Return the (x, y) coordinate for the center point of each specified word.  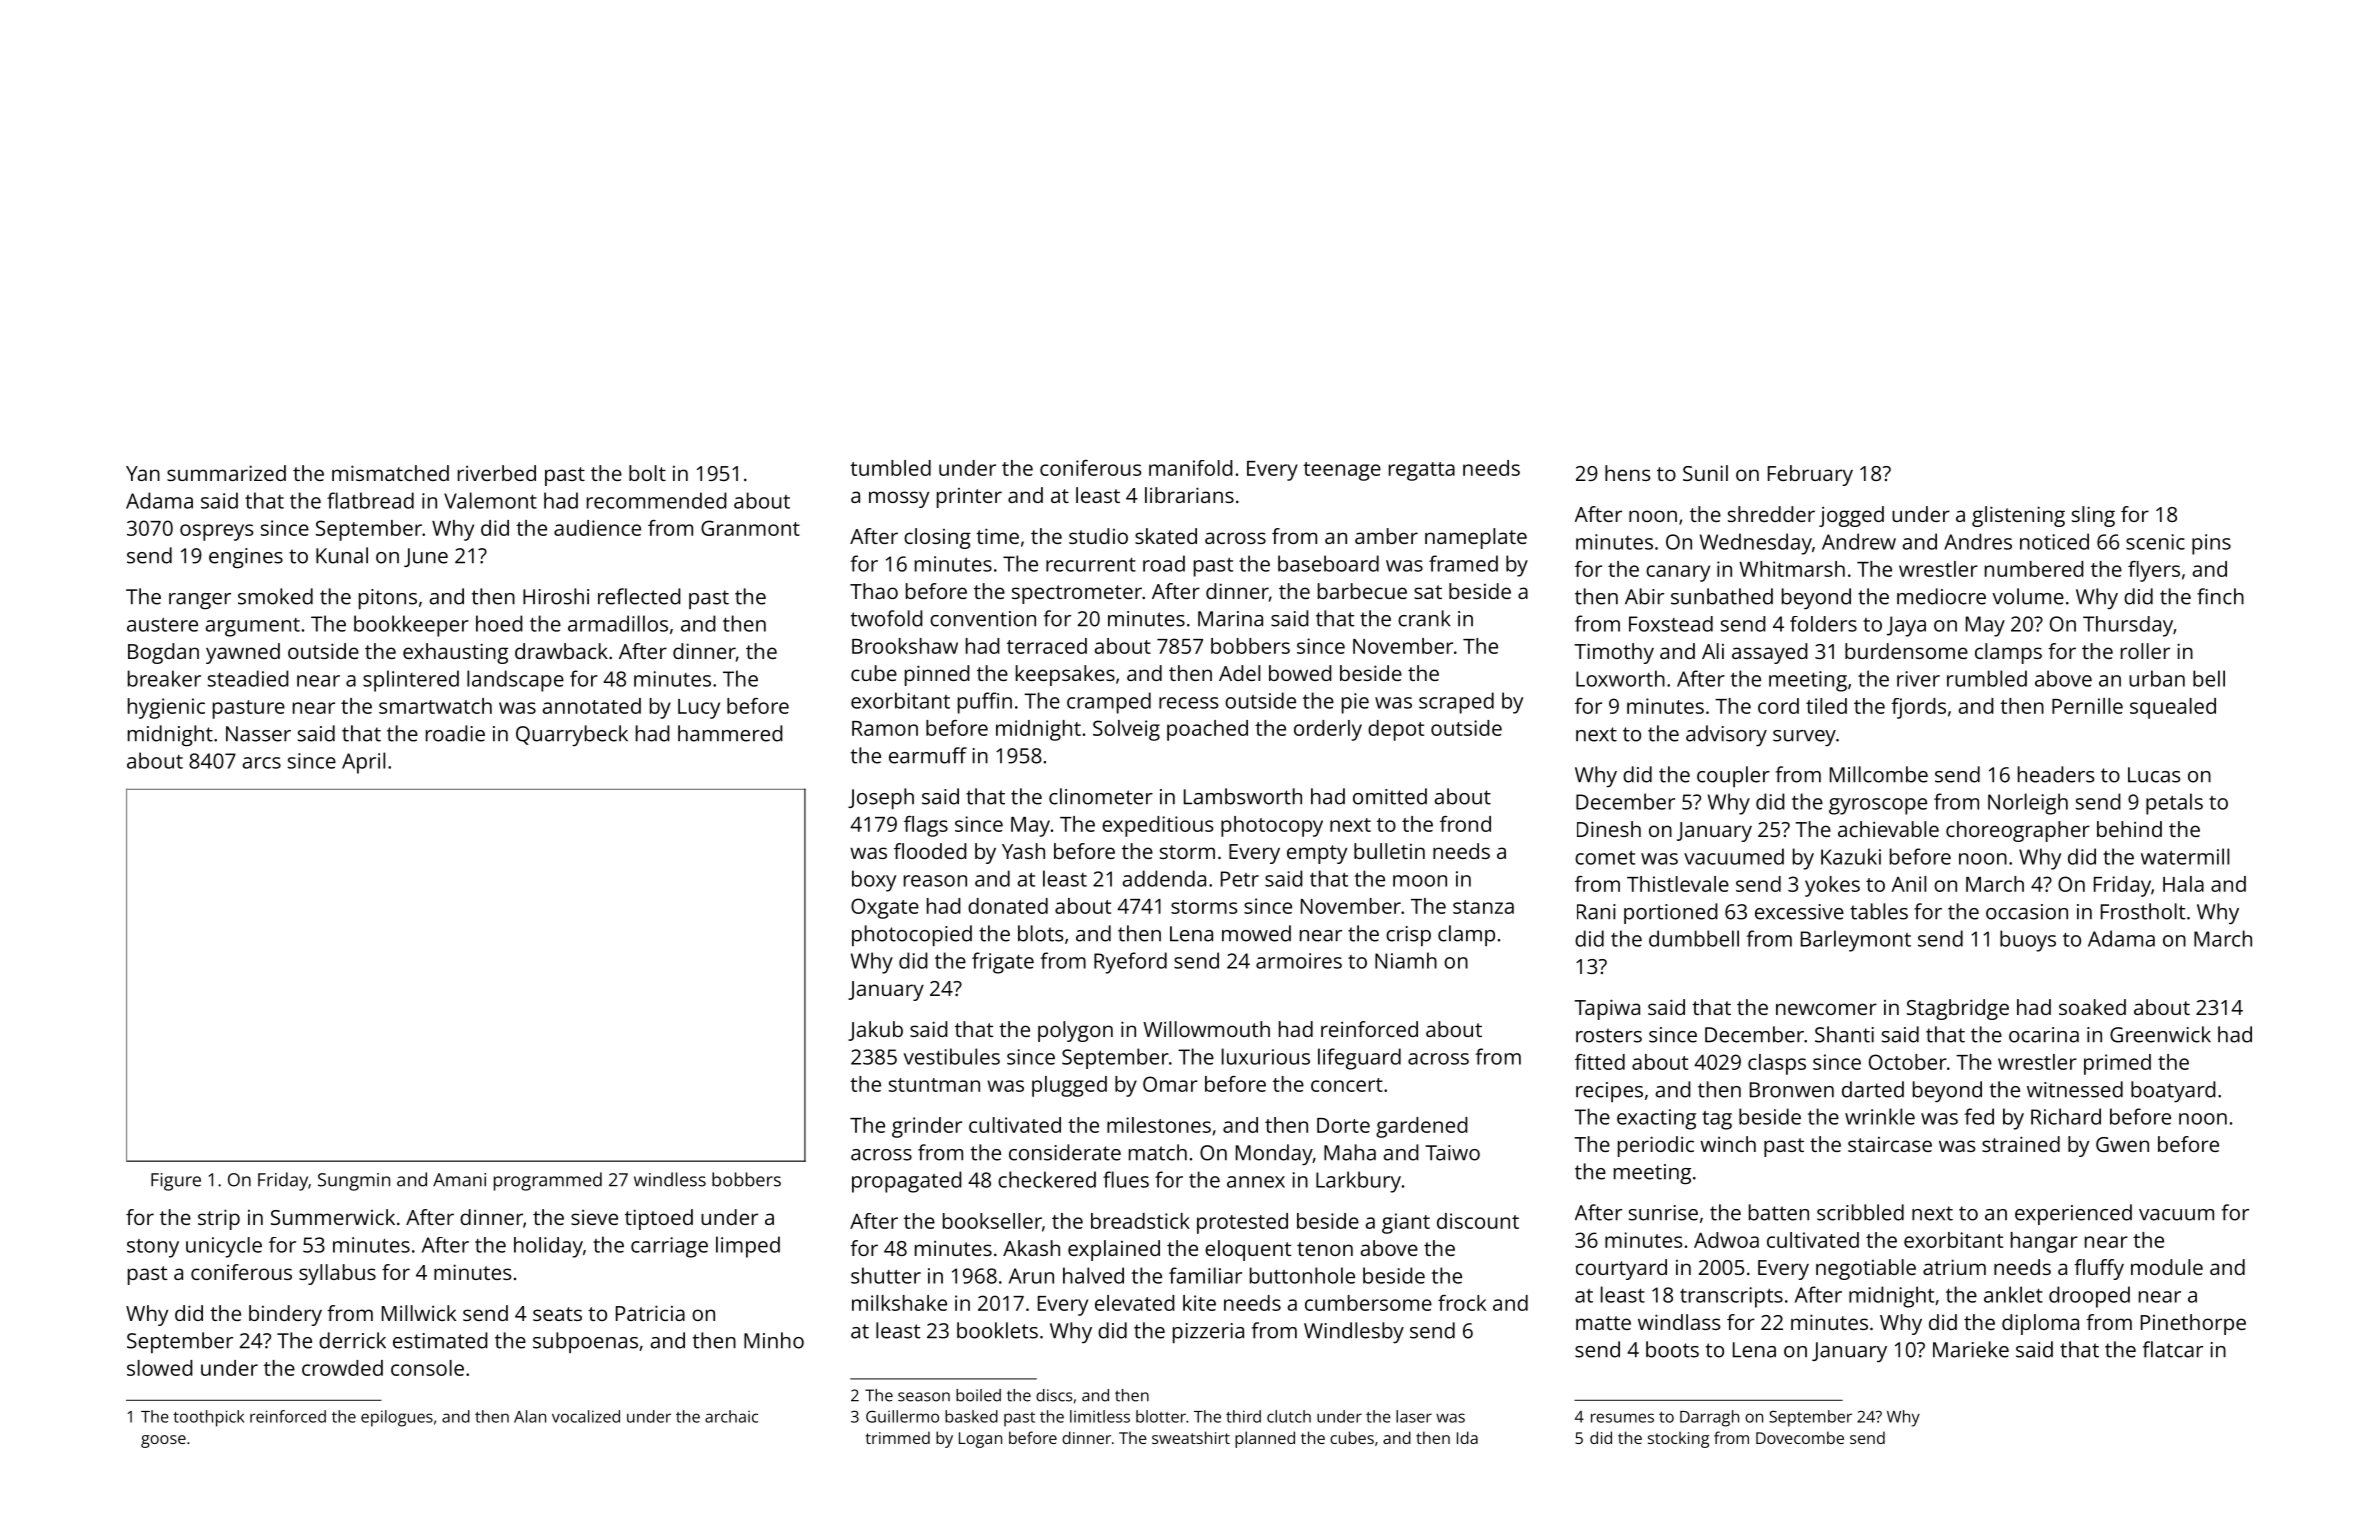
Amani (459, 1180)
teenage (1342, 471)
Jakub (875, 1031)
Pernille (2087, 706)
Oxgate (885, 908)
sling (2093, 516)
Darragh (1709, 1418)
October (1908, 1062)
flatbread (370, 500)
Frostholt (2143, 911)
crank (1424, 618)
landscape (515, 681)
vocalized (586, 1416)
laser (1414, 1416)
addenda (1164, 878)
